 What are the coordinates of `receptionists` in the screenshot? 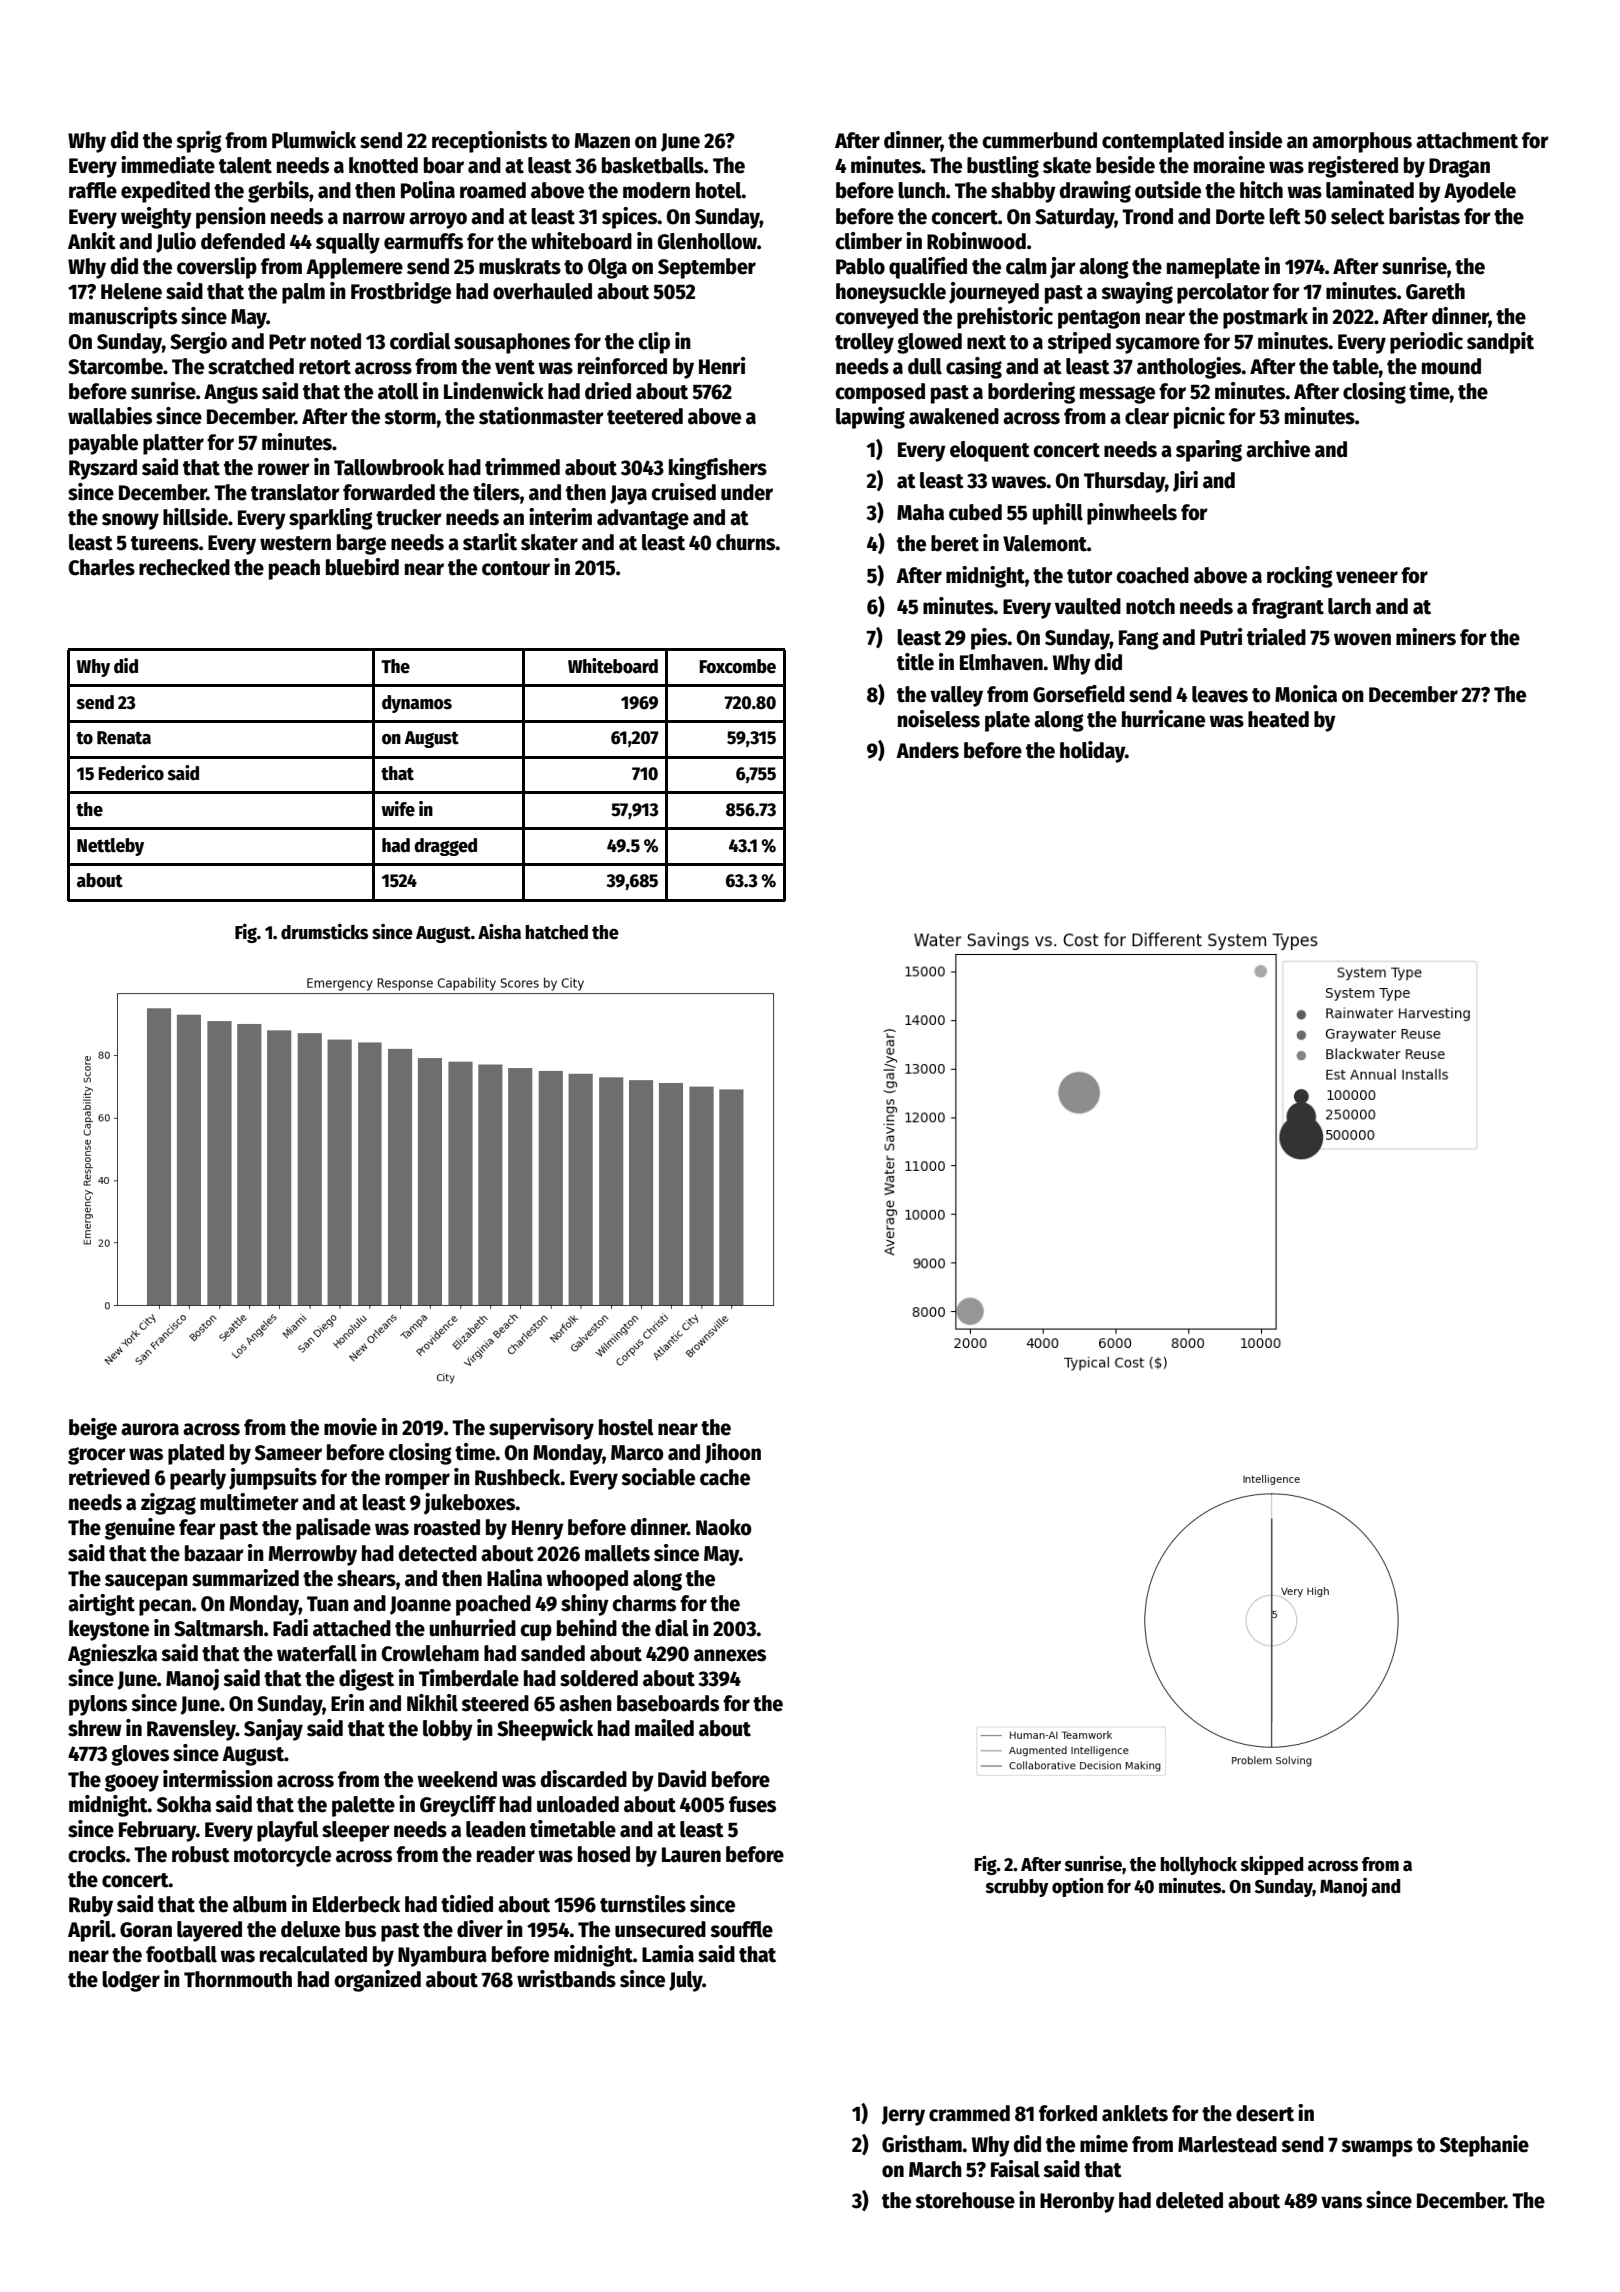 It's located at (489, 142).
